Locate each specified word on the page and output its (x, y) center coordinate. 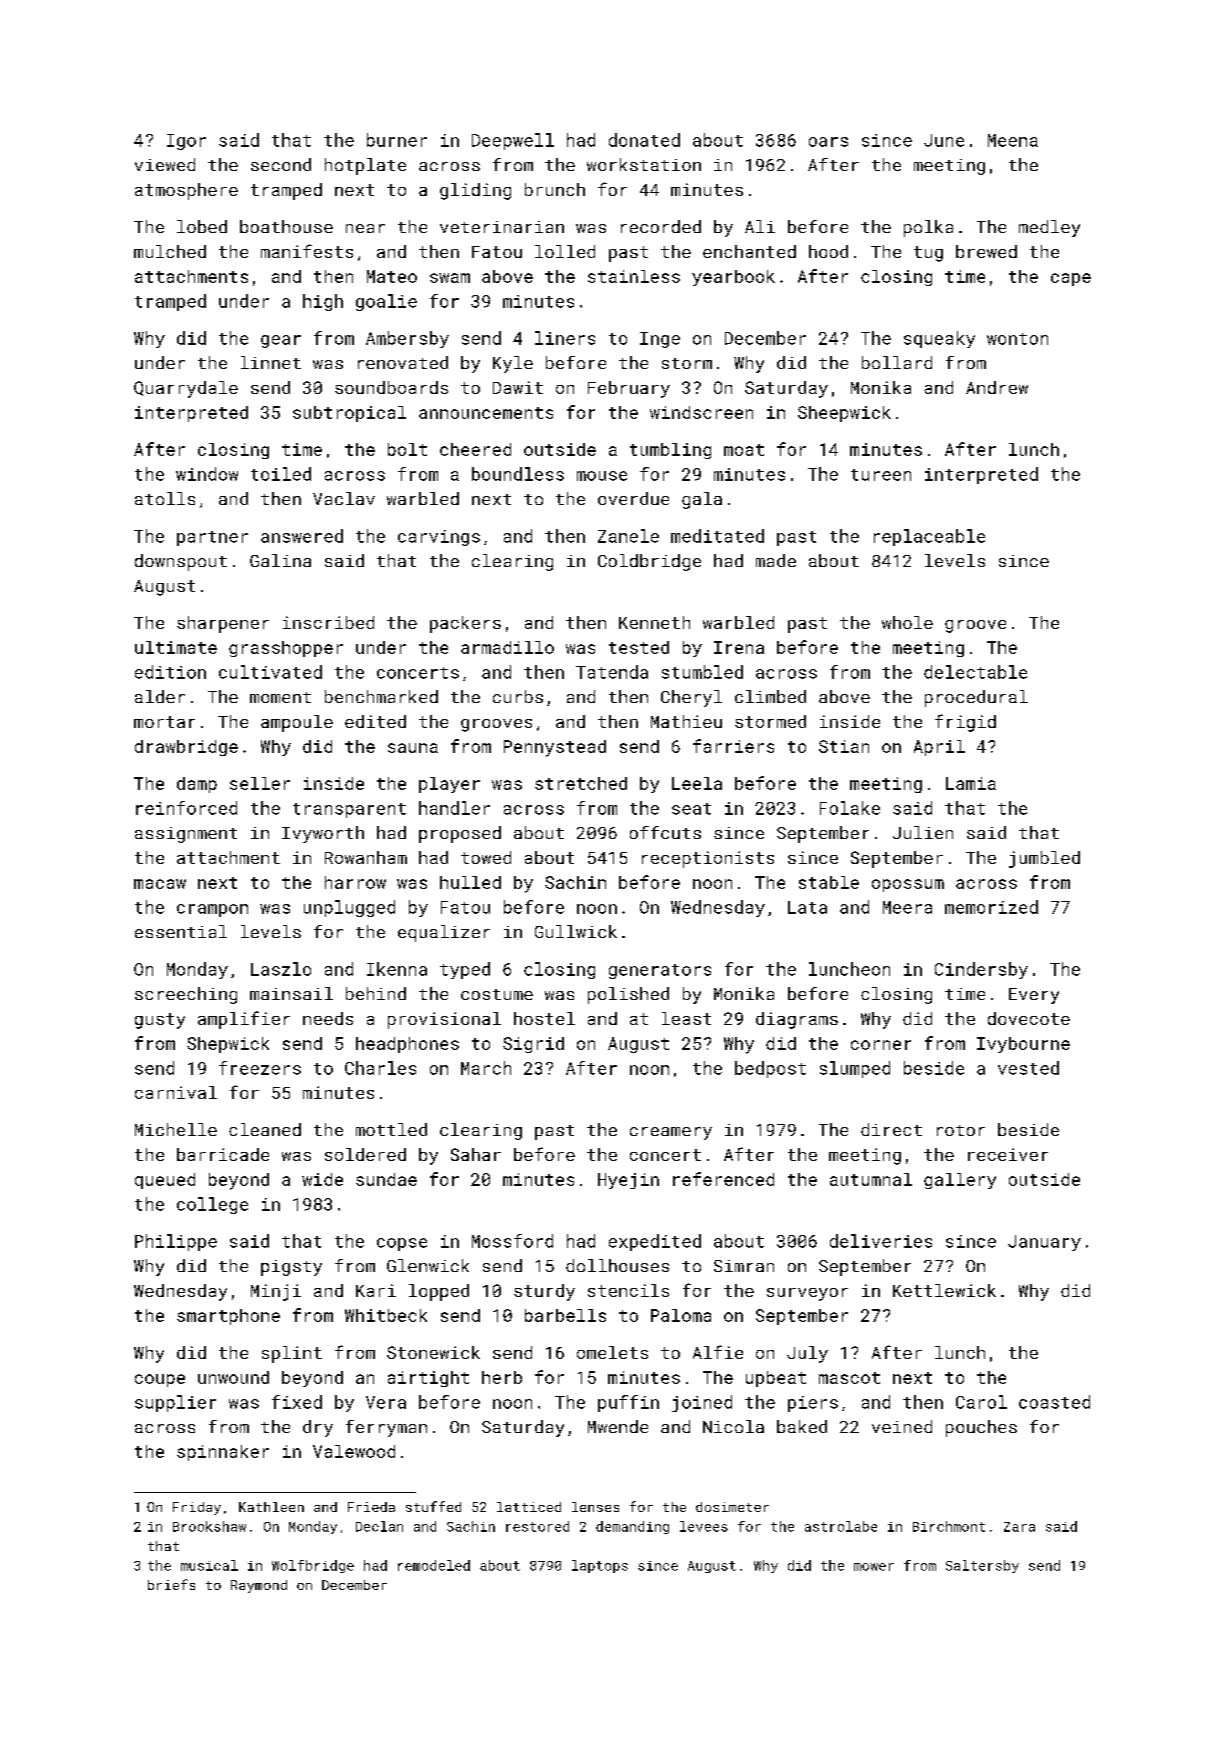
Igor (186, 142)
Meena (1013, 140)
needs (328, 1018)
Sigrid (533, 1045)
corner (881, 1045)
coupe (160, 1380)
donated (644, 140)
